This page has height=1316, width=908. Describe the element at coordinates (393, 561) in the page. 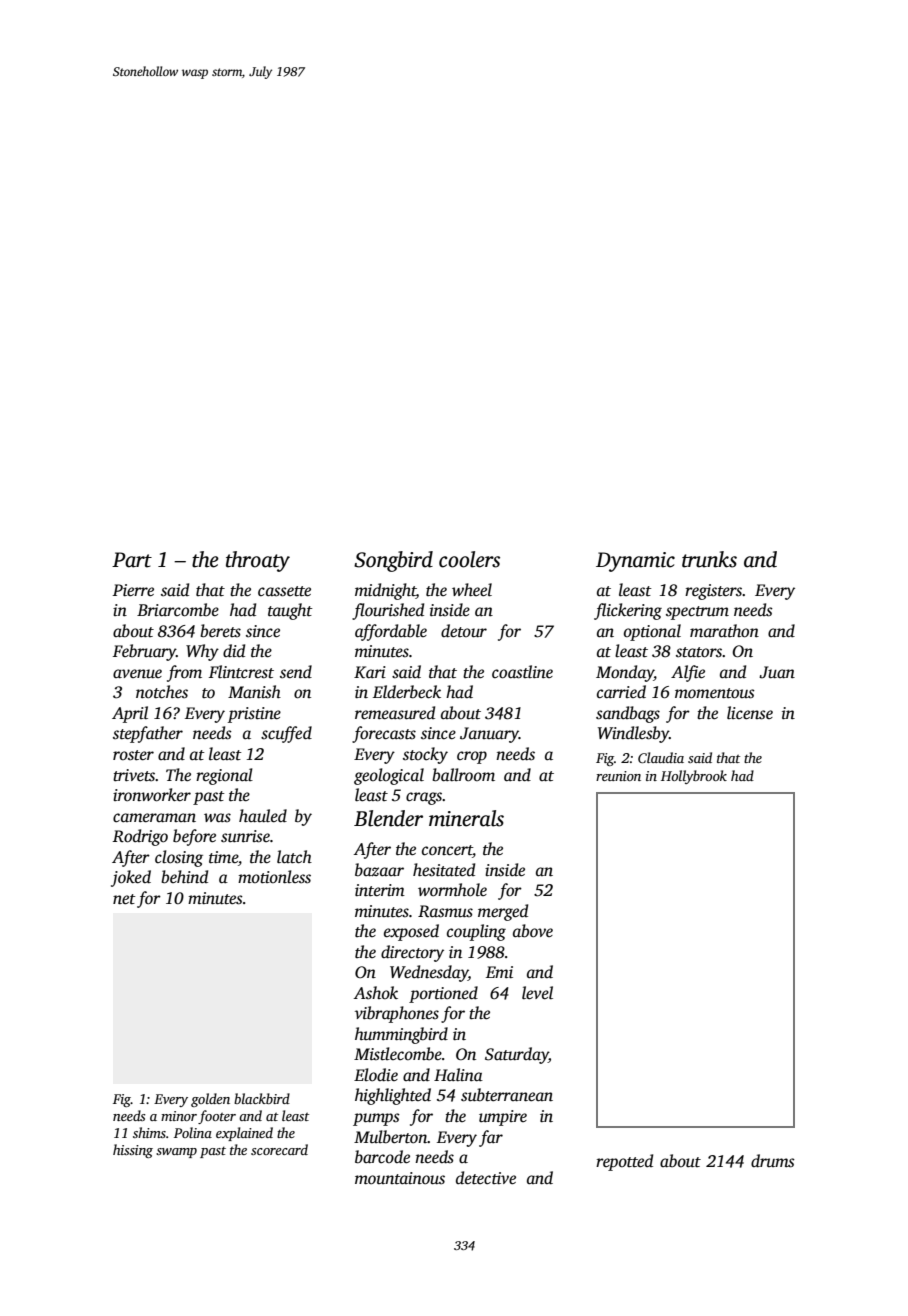

I see `Songbird` at that location.
